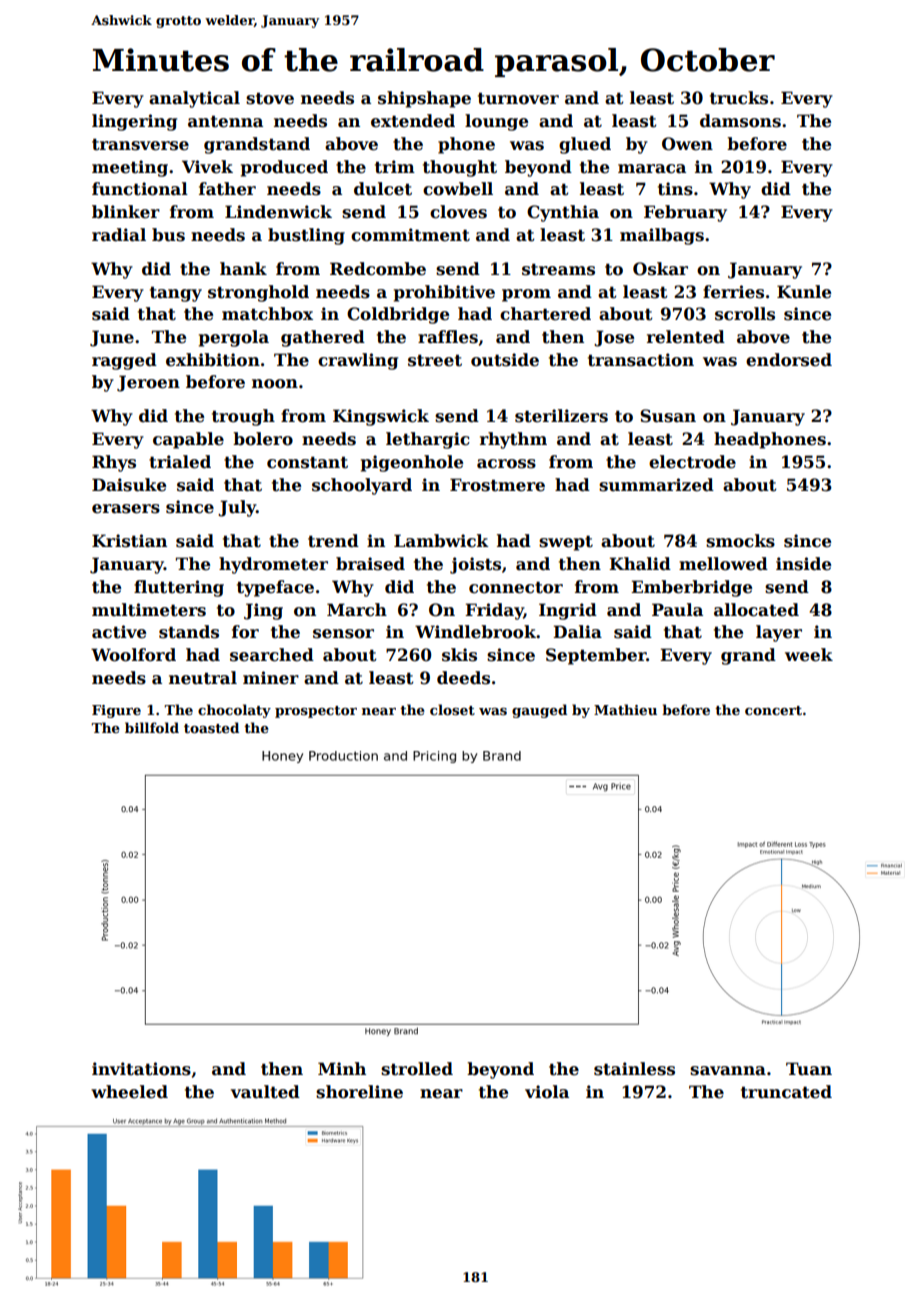 The height and width of the screenshot is (1308, 924). I want to click on exhibition, so click(213, 360).
